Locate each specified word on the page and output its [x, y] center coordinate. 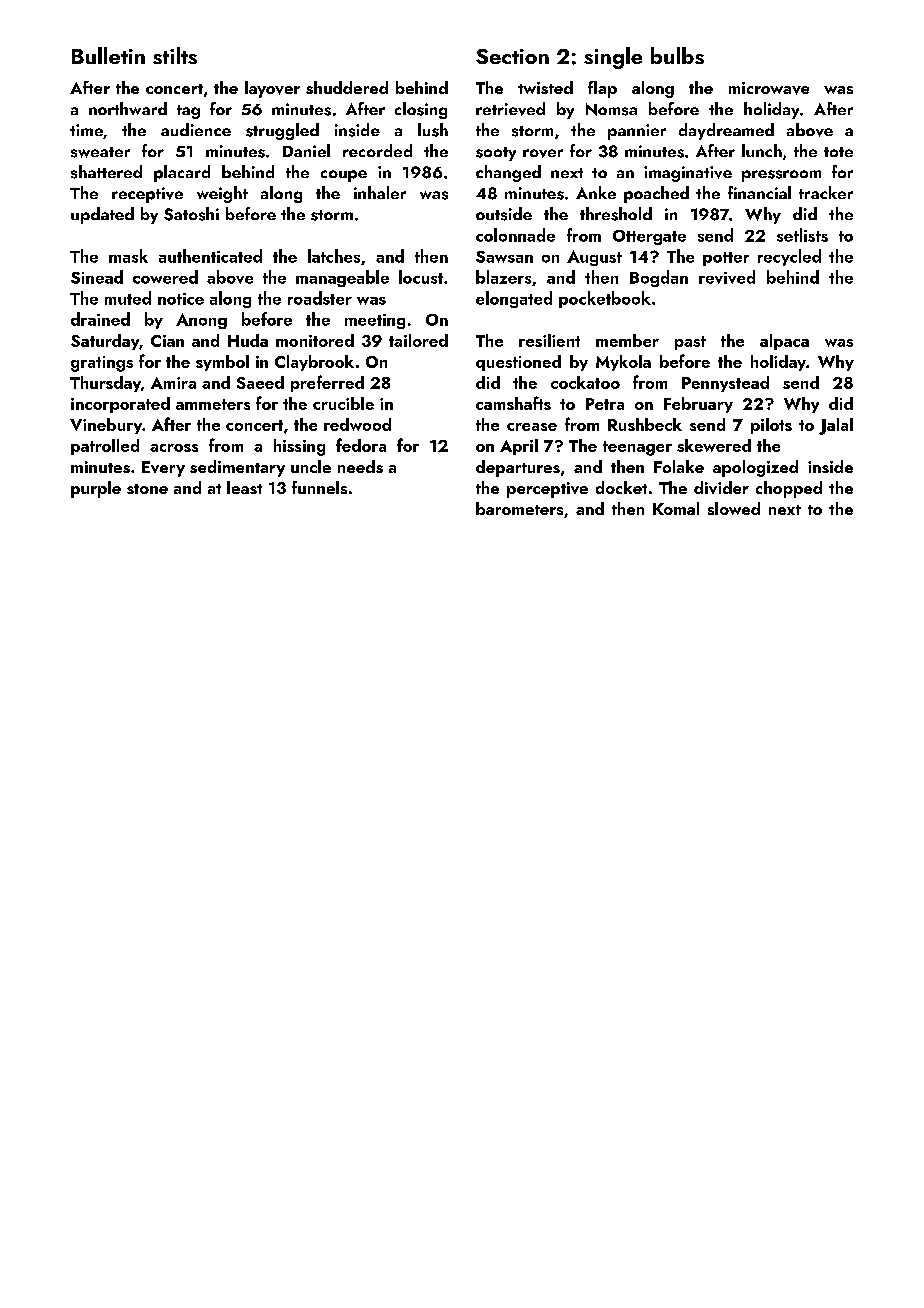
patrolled [105, 447]
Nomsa [611, 109]
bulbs [677, 55]
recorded [377, 150]
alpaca [784, 342]
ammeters [213, 404]
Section [512, 56]
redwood [357, 424]
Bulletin [108, 55]
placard [182, 173]
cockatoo [585, 382]
